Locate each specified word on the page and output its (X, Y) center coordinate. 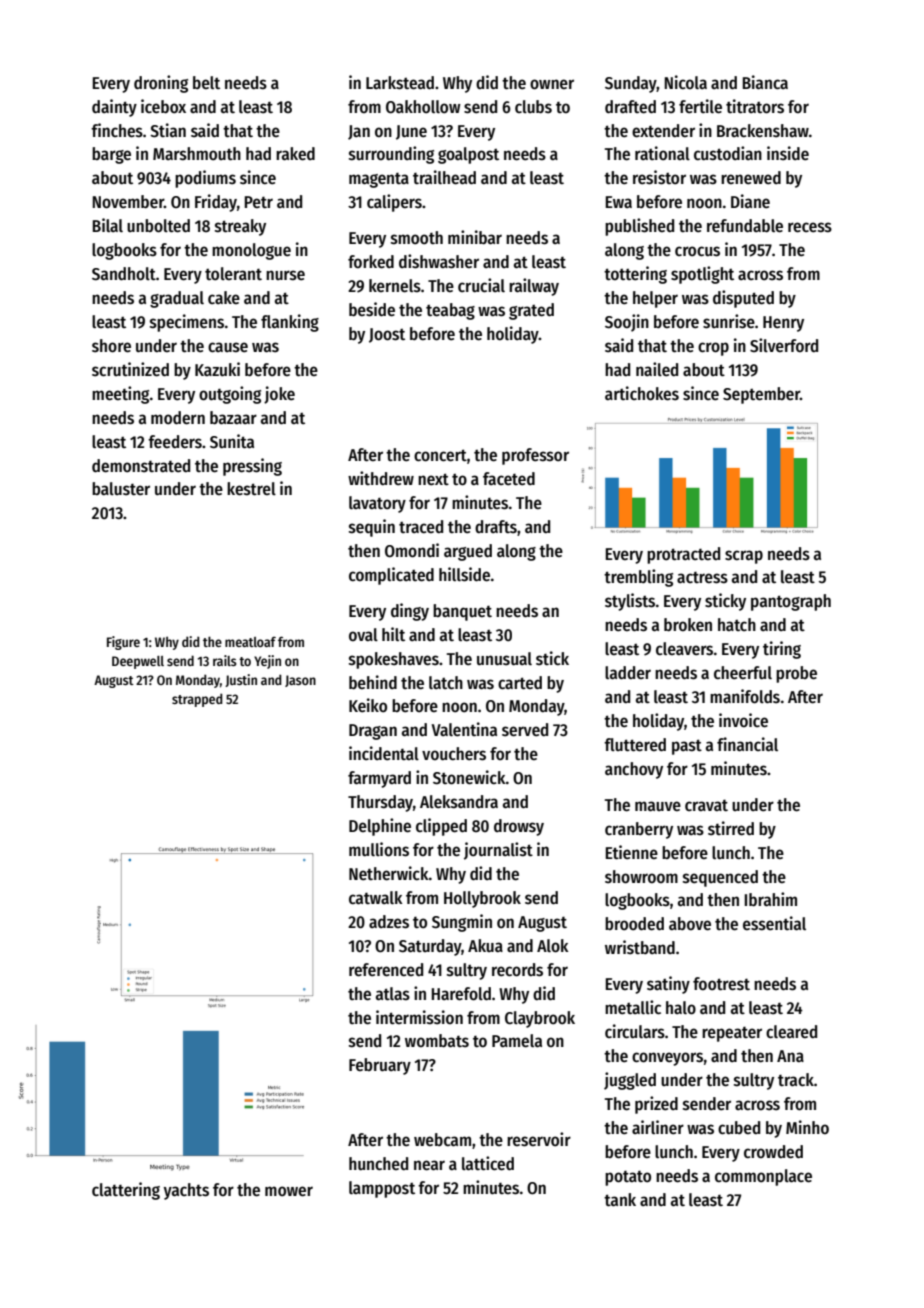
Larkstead (400, 83)
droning (161, 84)
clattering (126, 1191)
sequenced (720, 878)
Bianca (765, 82)
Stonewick (469, 777)
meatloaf (250, 641)
